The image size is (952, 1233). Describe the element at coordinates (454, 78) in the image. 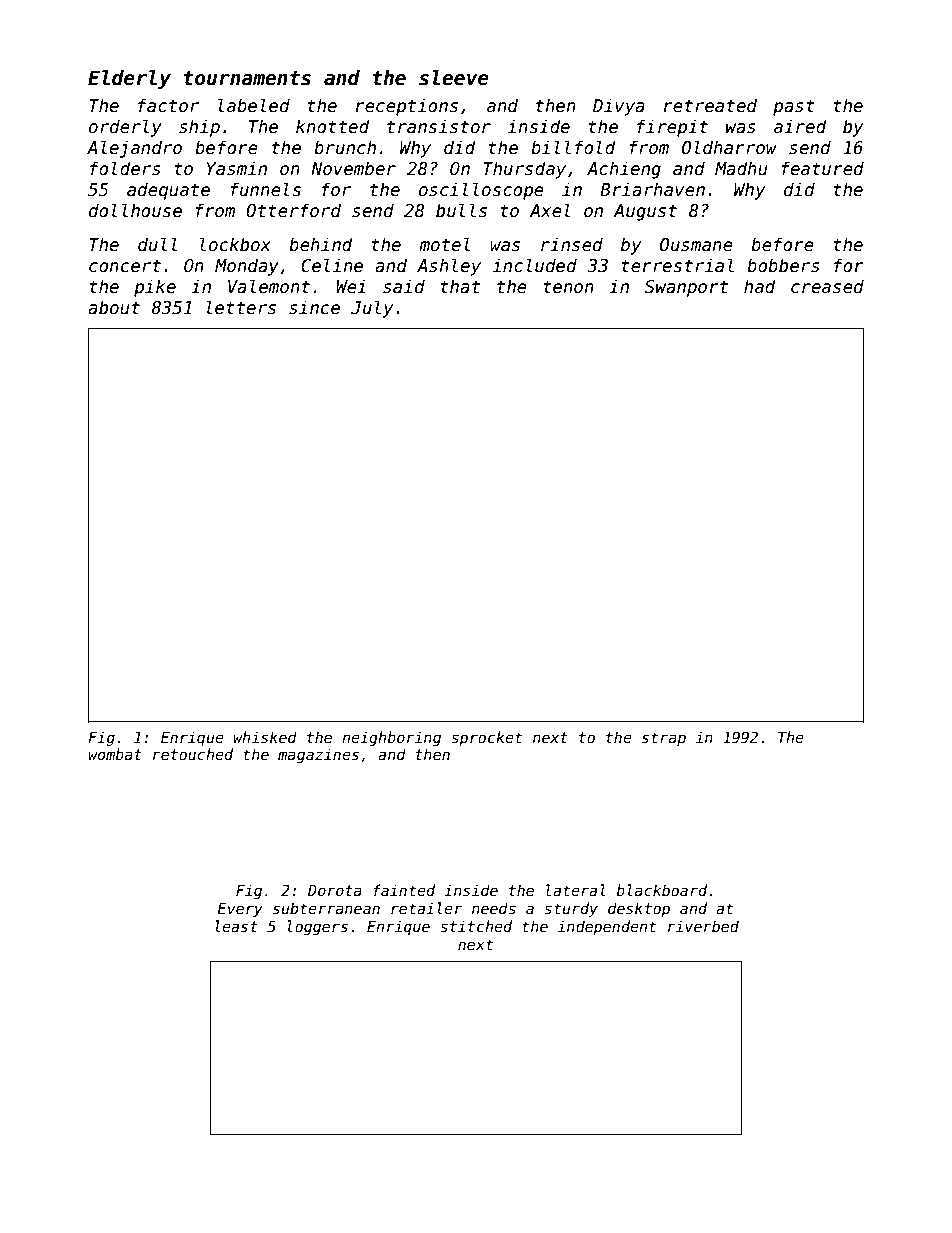

I see `sleeve` at that location.
